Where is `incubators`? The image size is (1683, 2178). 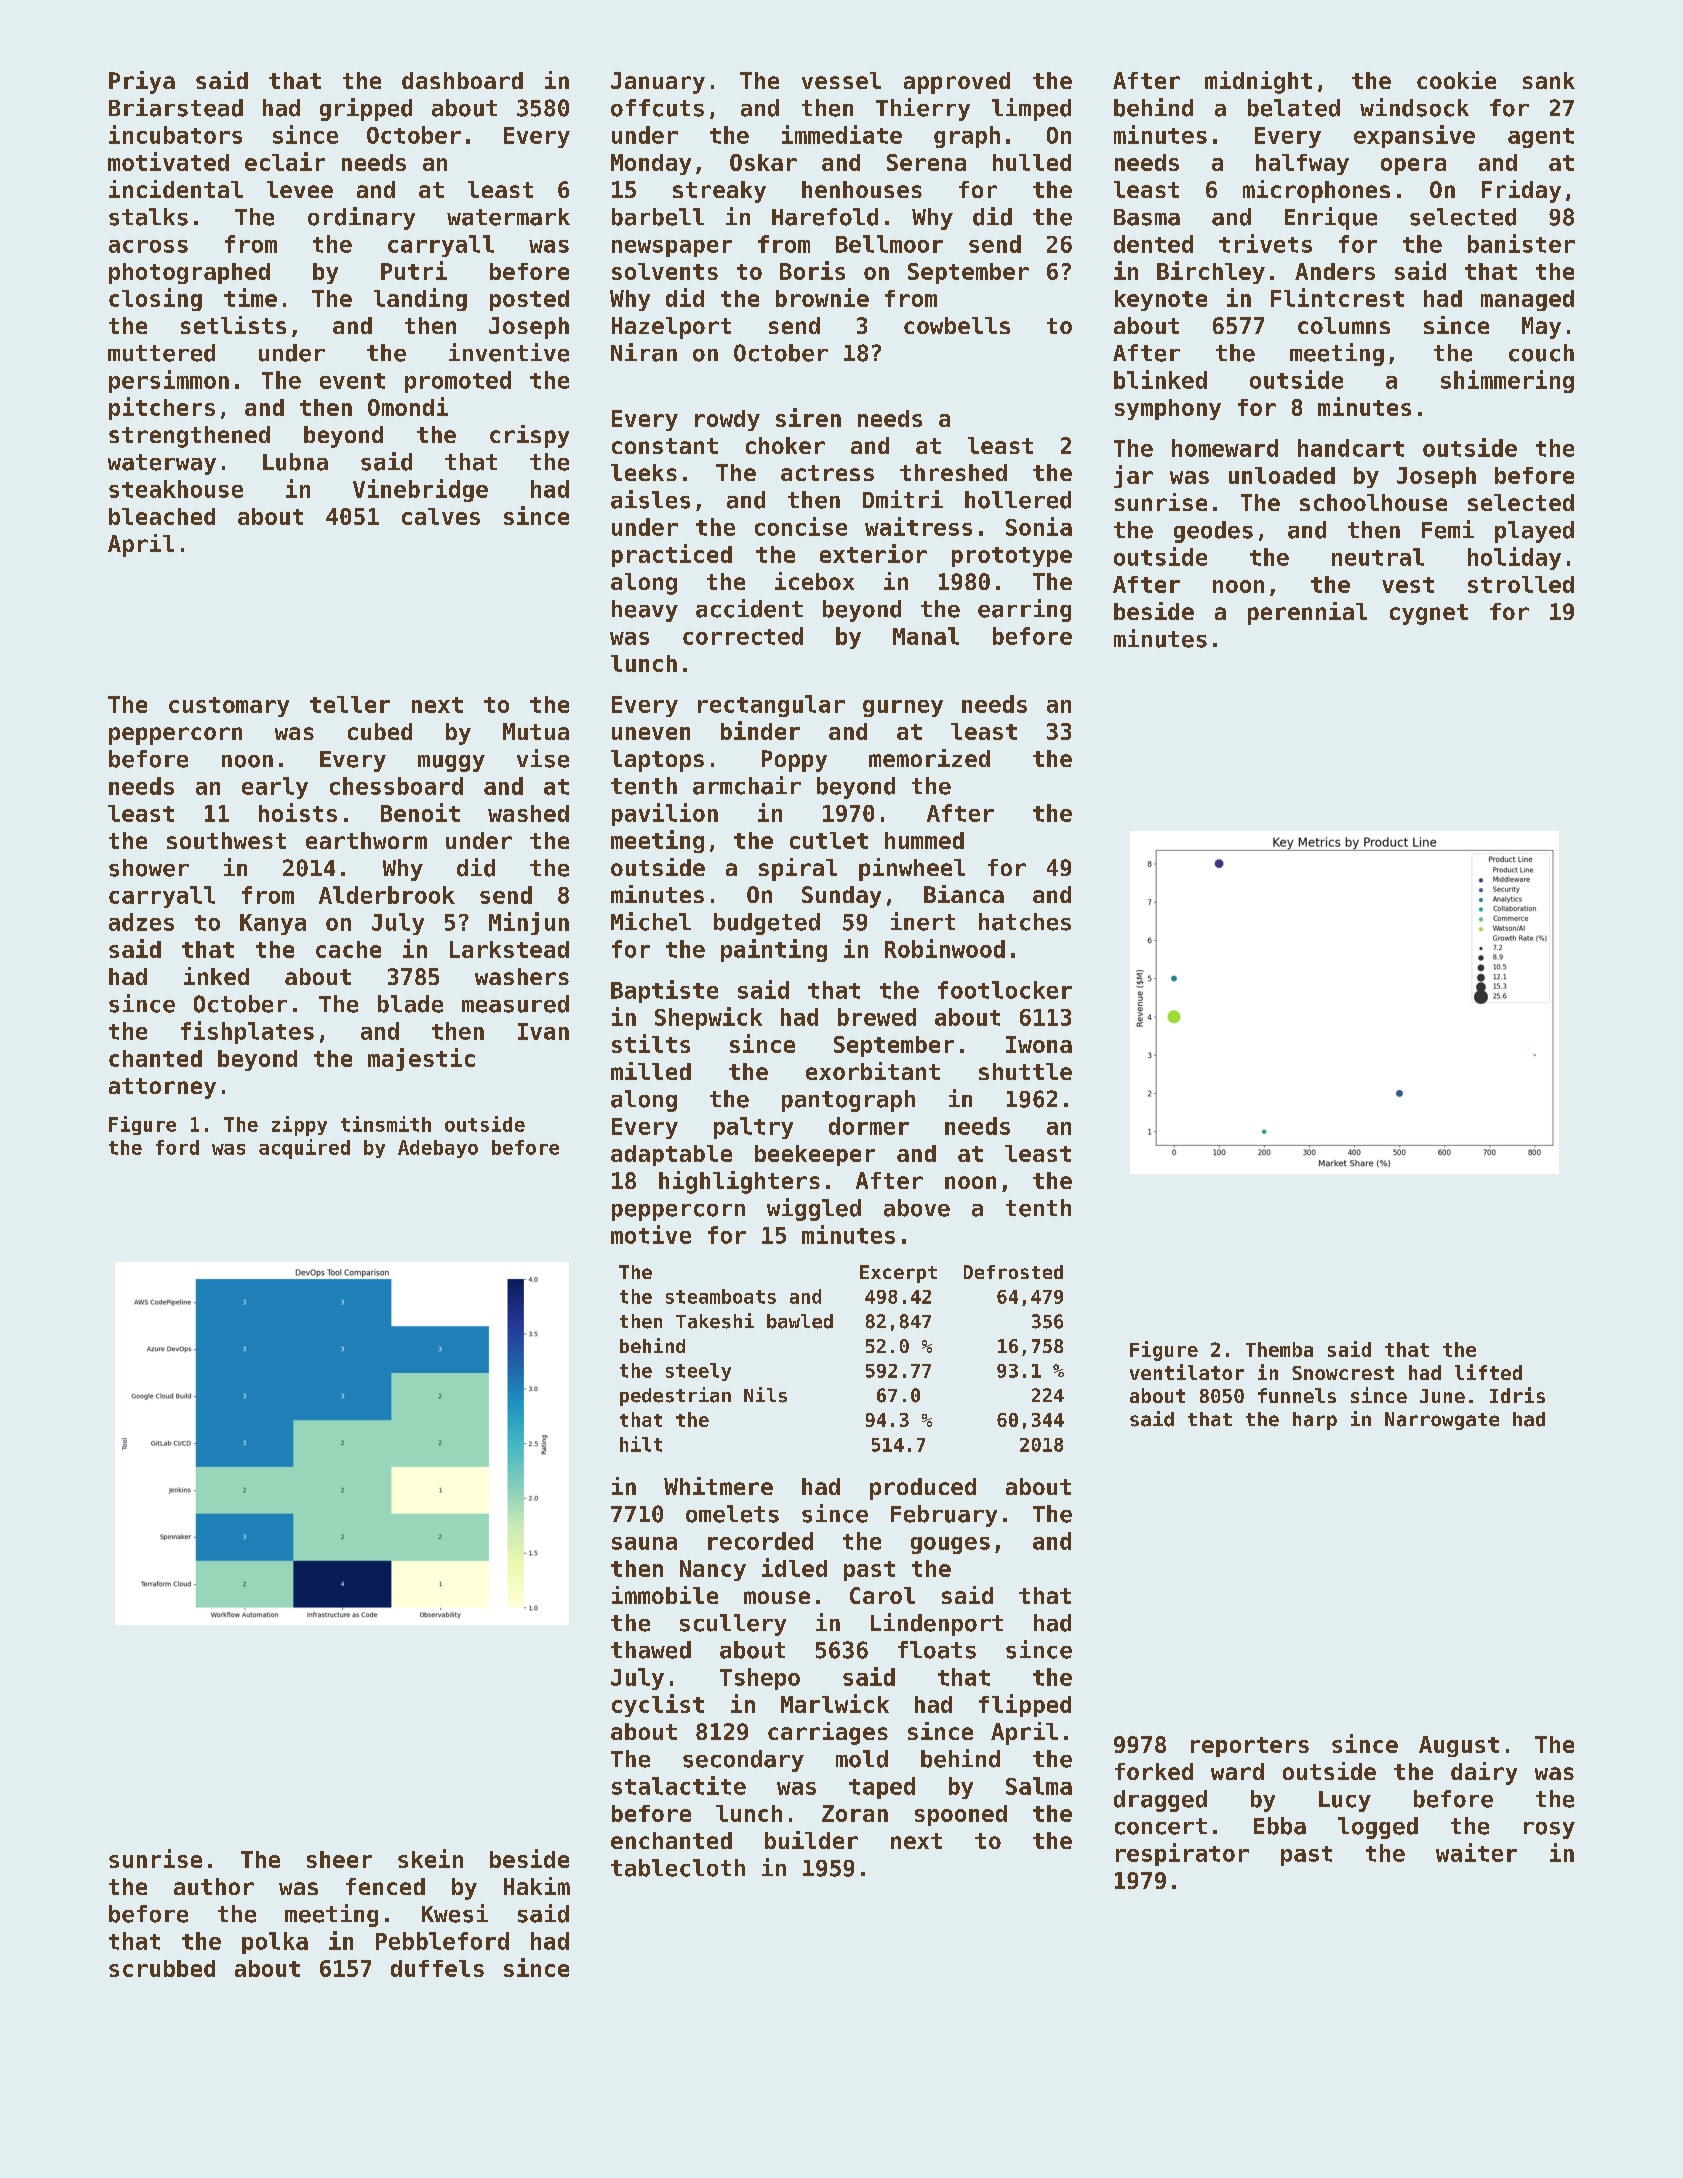 incubators is located at coordinates (175, 134).
